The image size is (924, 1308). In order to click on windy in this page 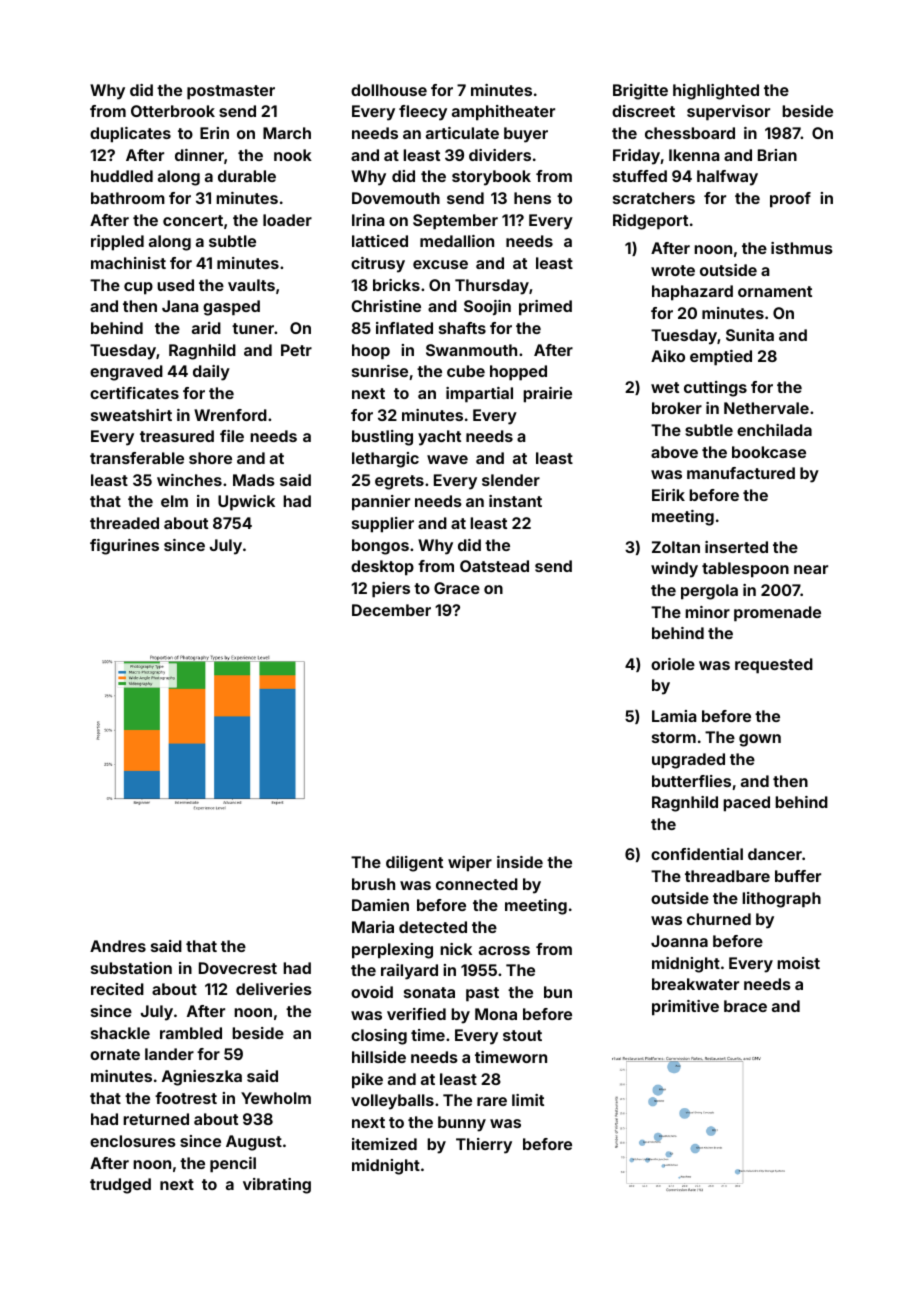, I will do `click(674, 570)`.
